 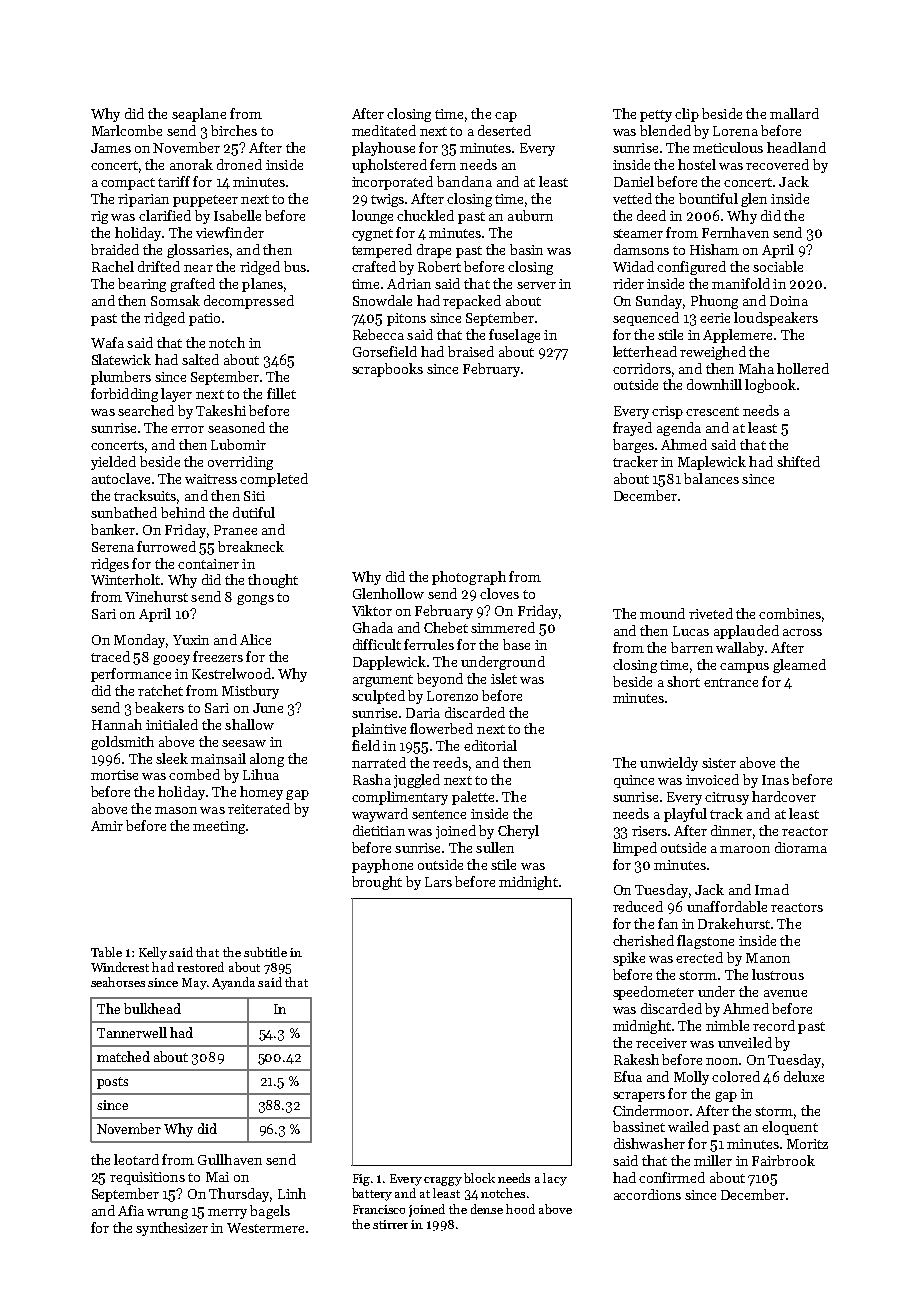 I want to click on posts, so click(x=112, y=1083).
